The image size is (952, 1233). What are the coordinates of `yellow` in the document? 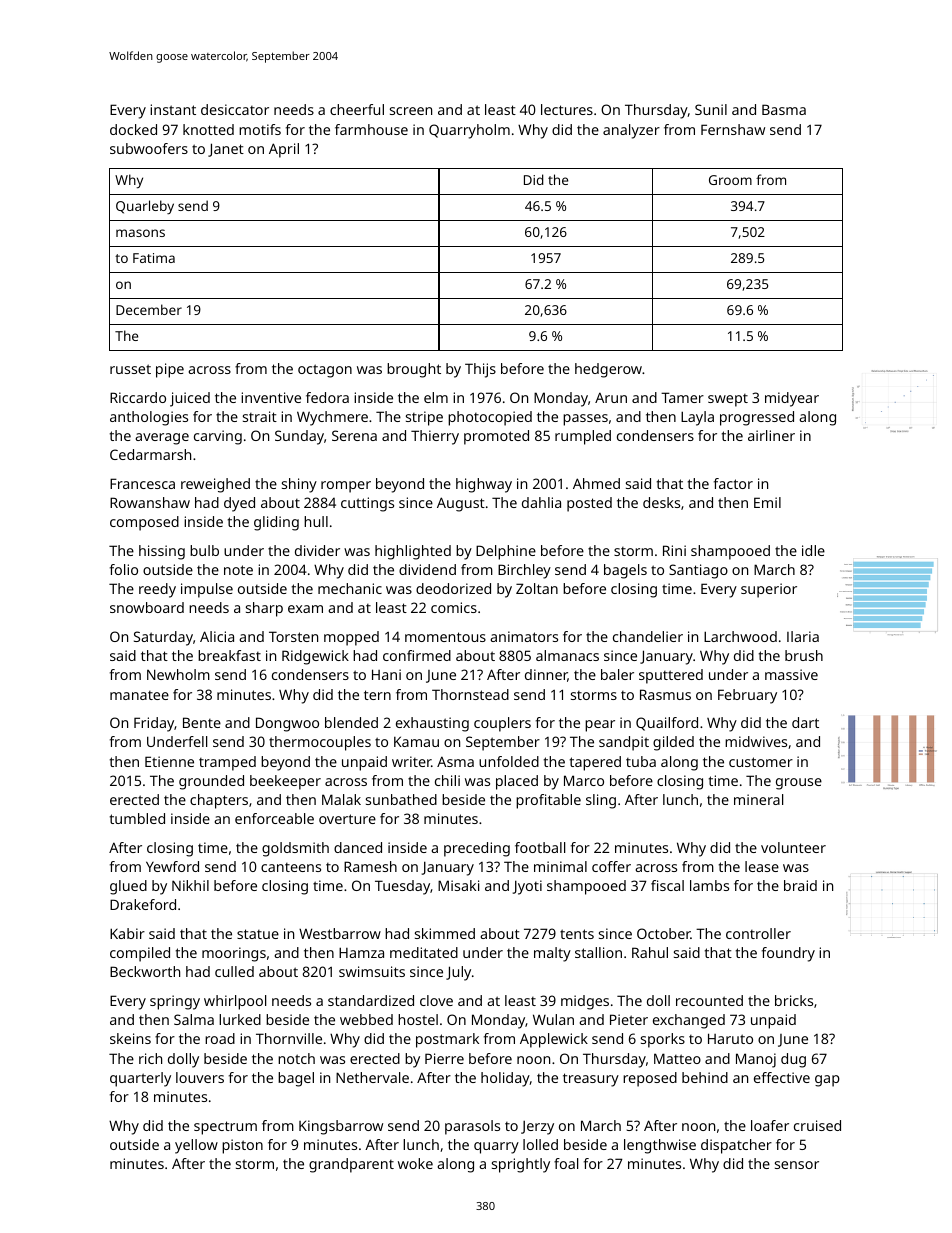 It's located at (196, 1146).
